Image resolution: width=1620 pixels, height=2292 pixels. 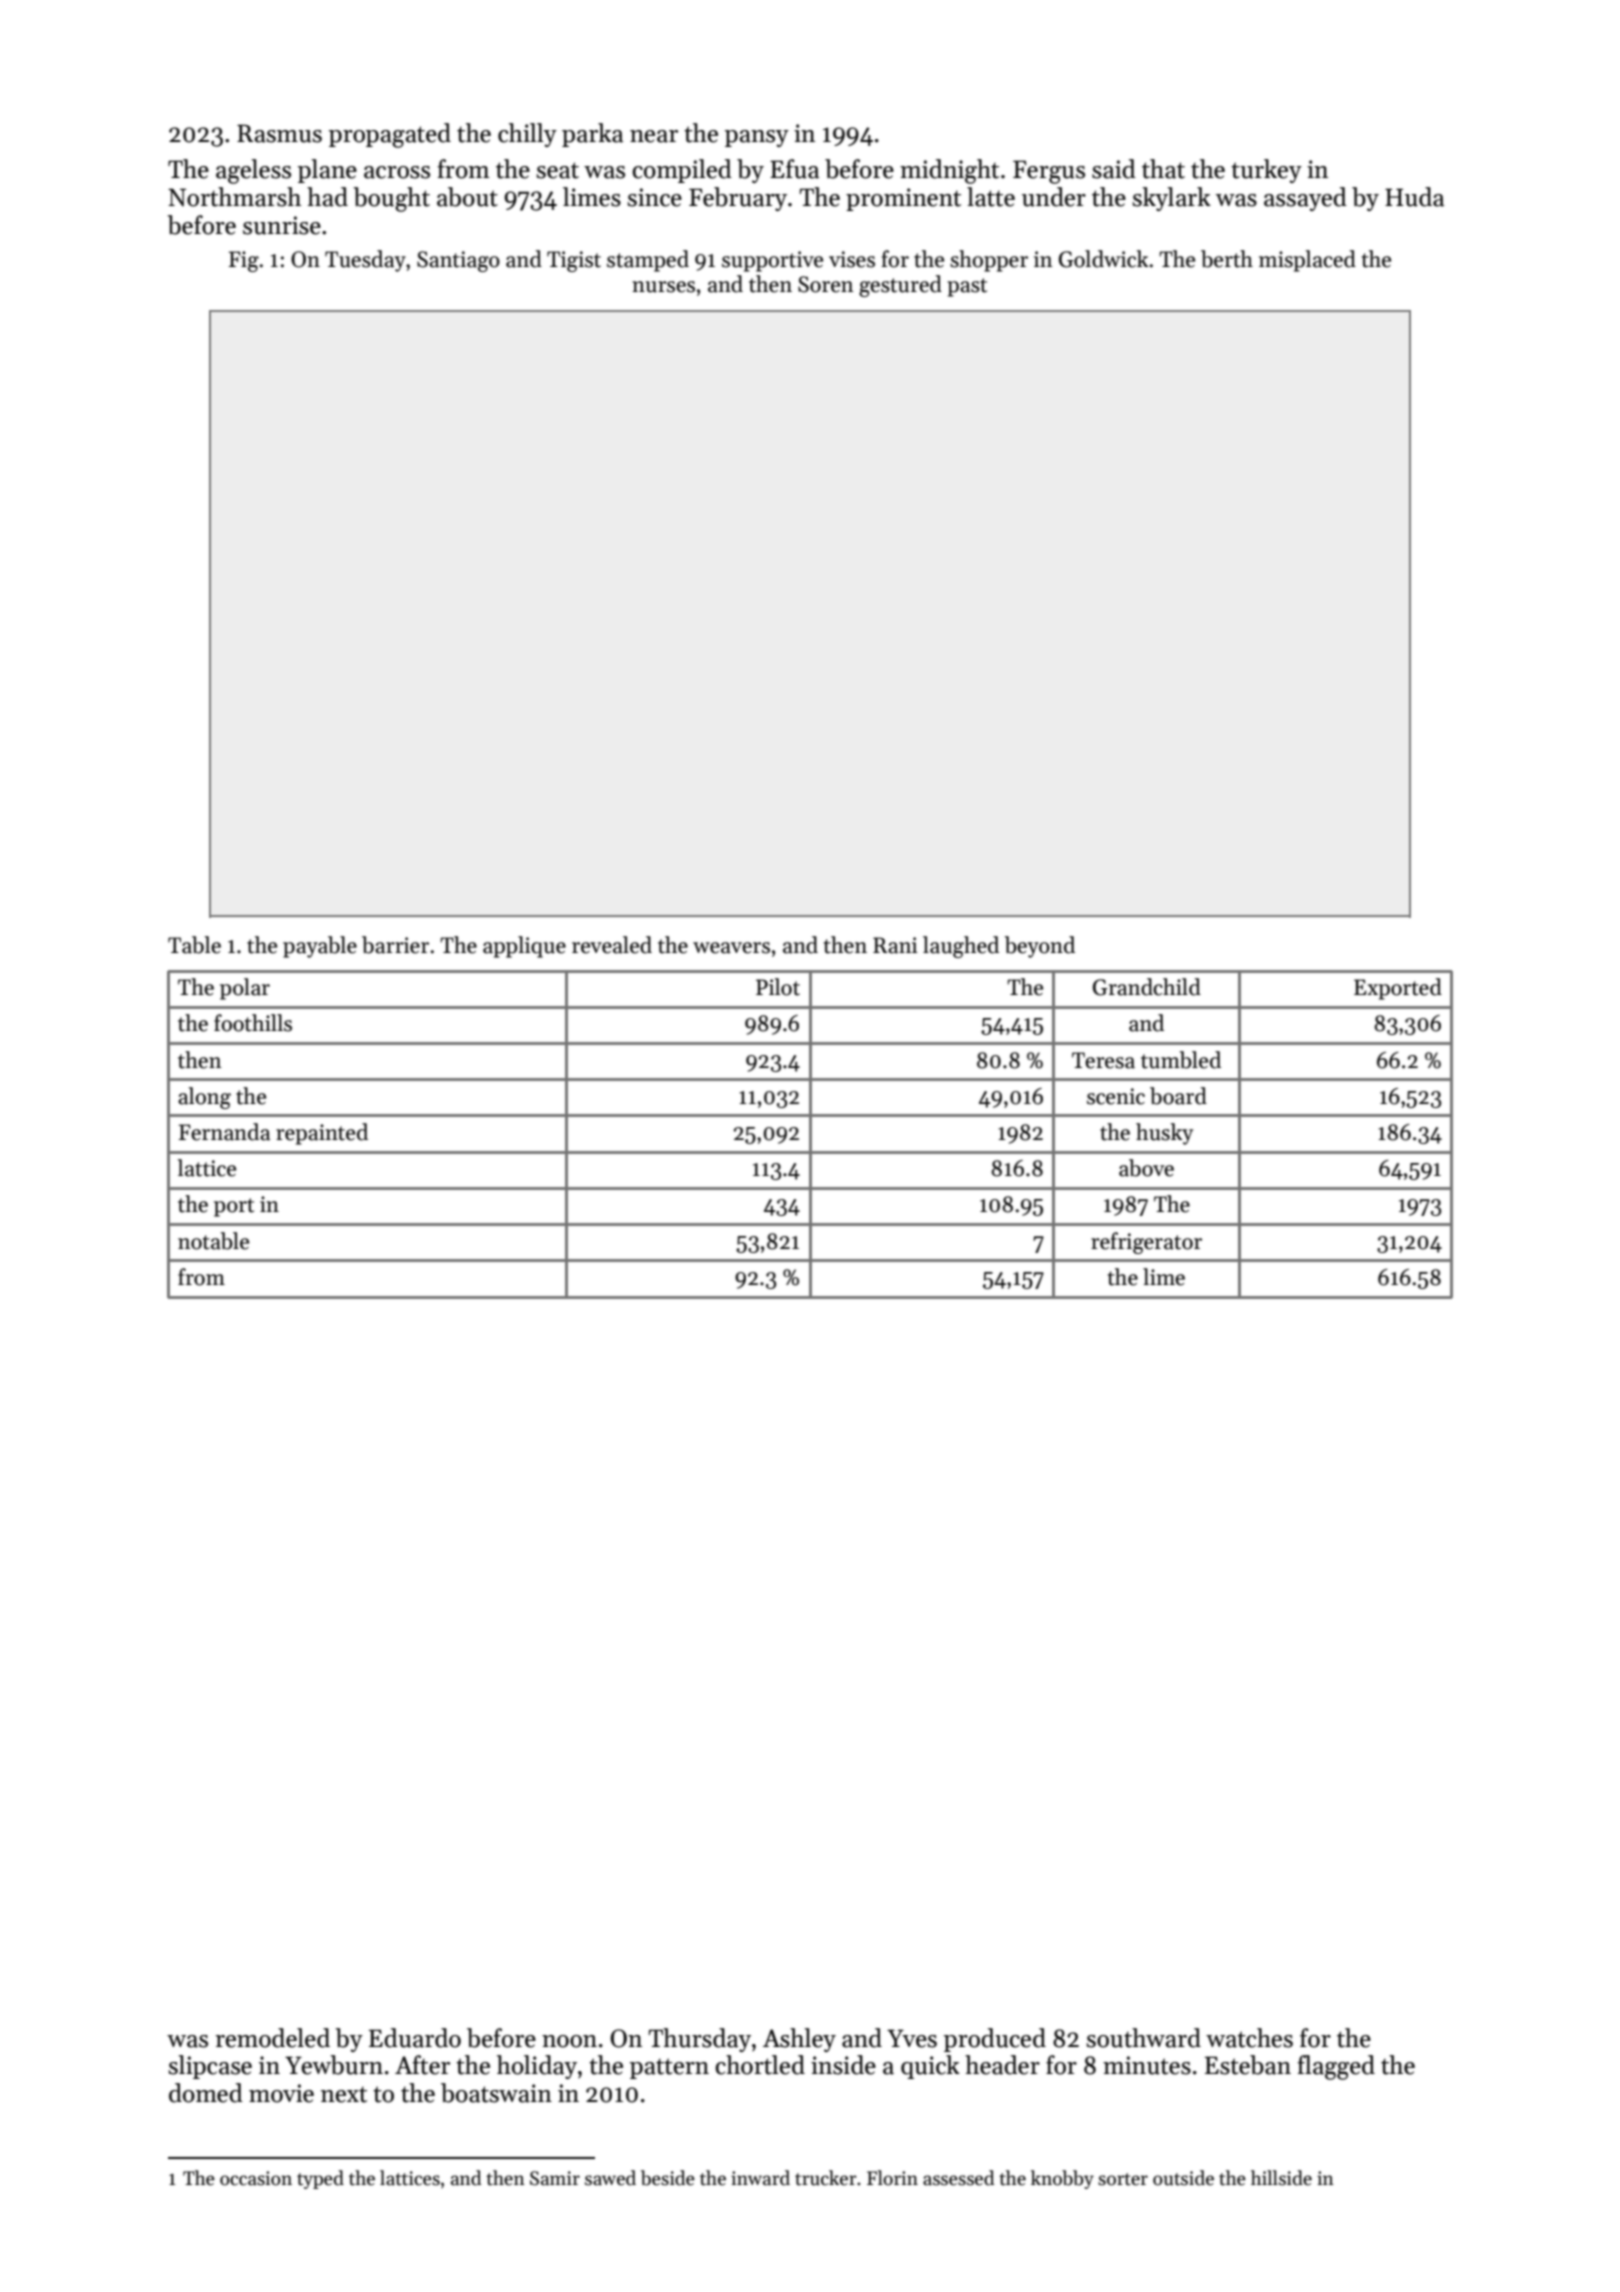 I want to click on boatswain, so click(x=496, y=2093).
